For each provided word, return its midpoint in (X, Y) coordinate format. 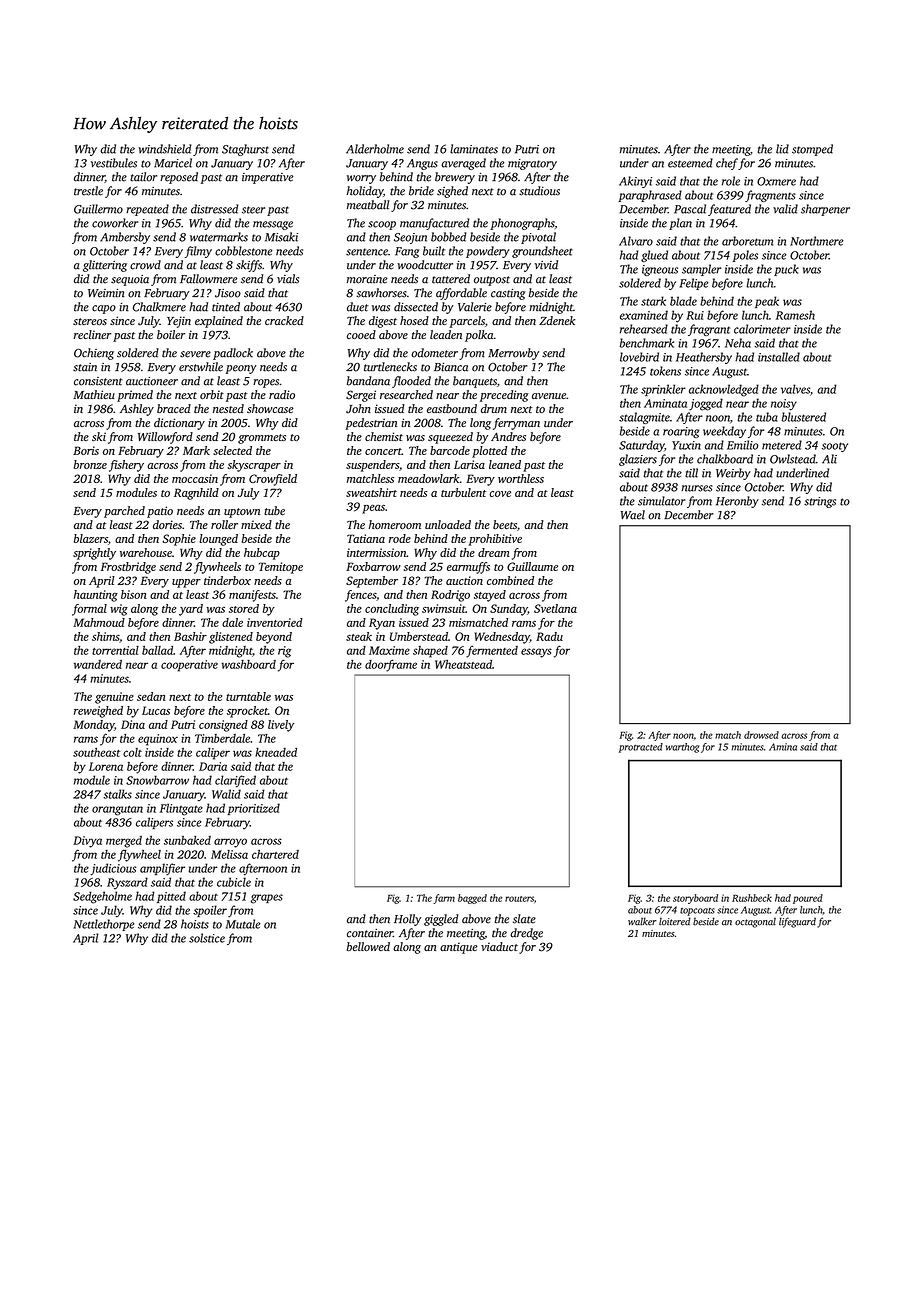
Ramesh (795, 315)
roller (224, 524)
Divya (87, 842)
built (434, 251)
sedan (151, 696)
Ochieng (94, 354)
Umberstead (419, 636)
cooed (361, 334)
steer (253, 210)
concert (383, 451)
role (731, 181)
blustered (804, 417)
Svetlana (555, 608)
